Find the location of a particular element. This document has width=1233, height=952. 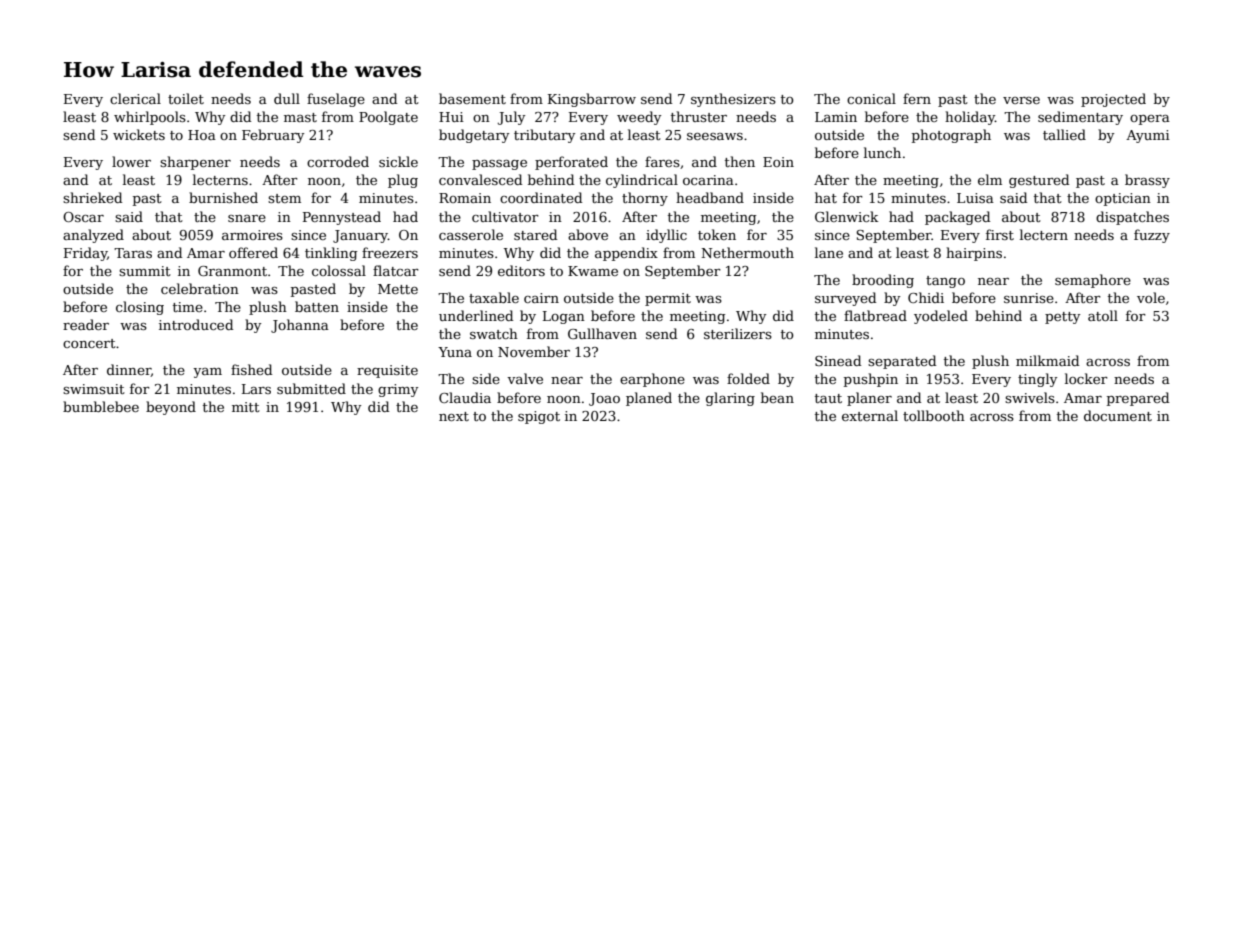

synthesizers is located at coordinates (733, 100).
